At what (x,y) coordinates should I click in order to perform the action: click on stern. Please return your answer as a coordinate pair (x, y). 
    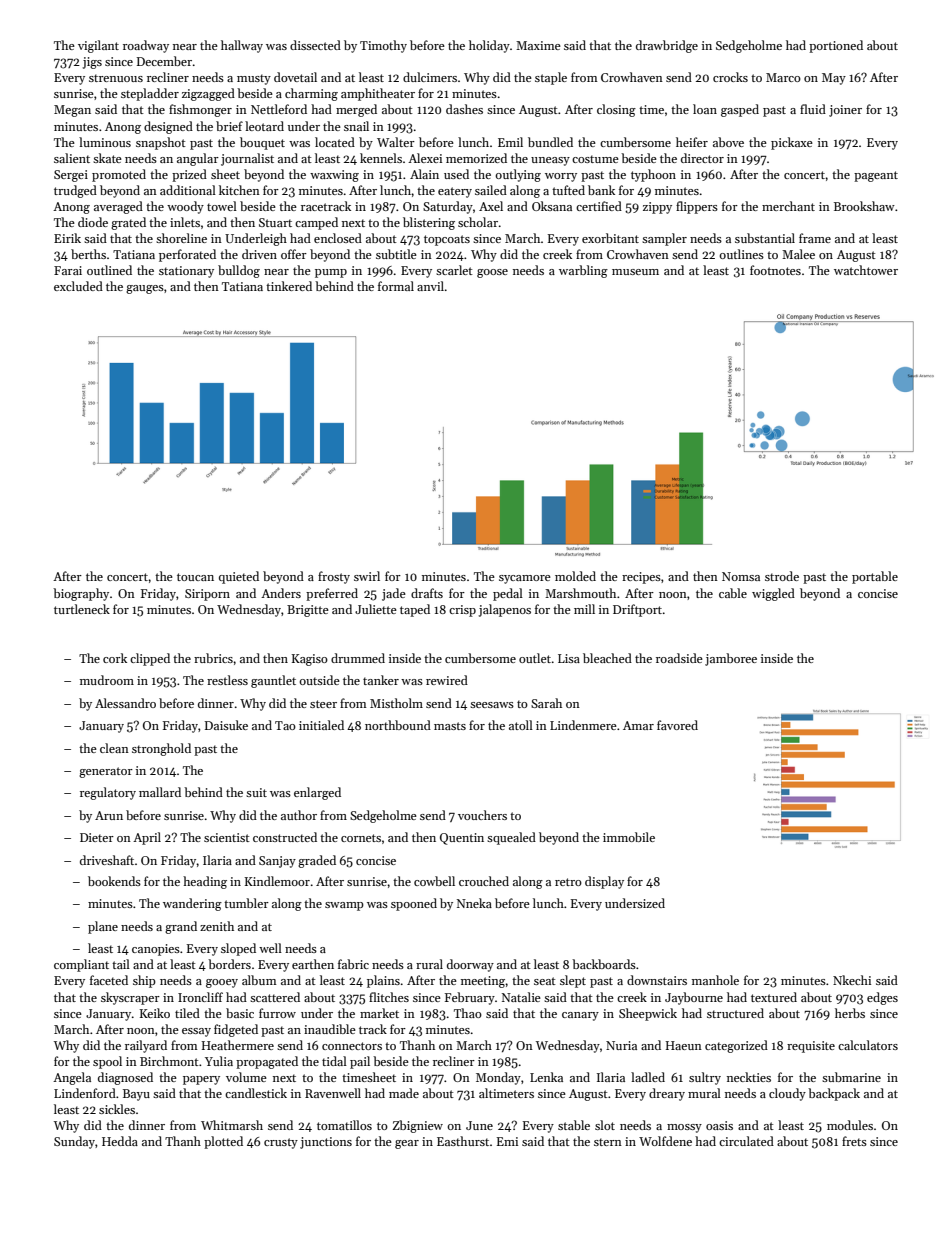
    Looking at the image, I should click on (608, 1142).
